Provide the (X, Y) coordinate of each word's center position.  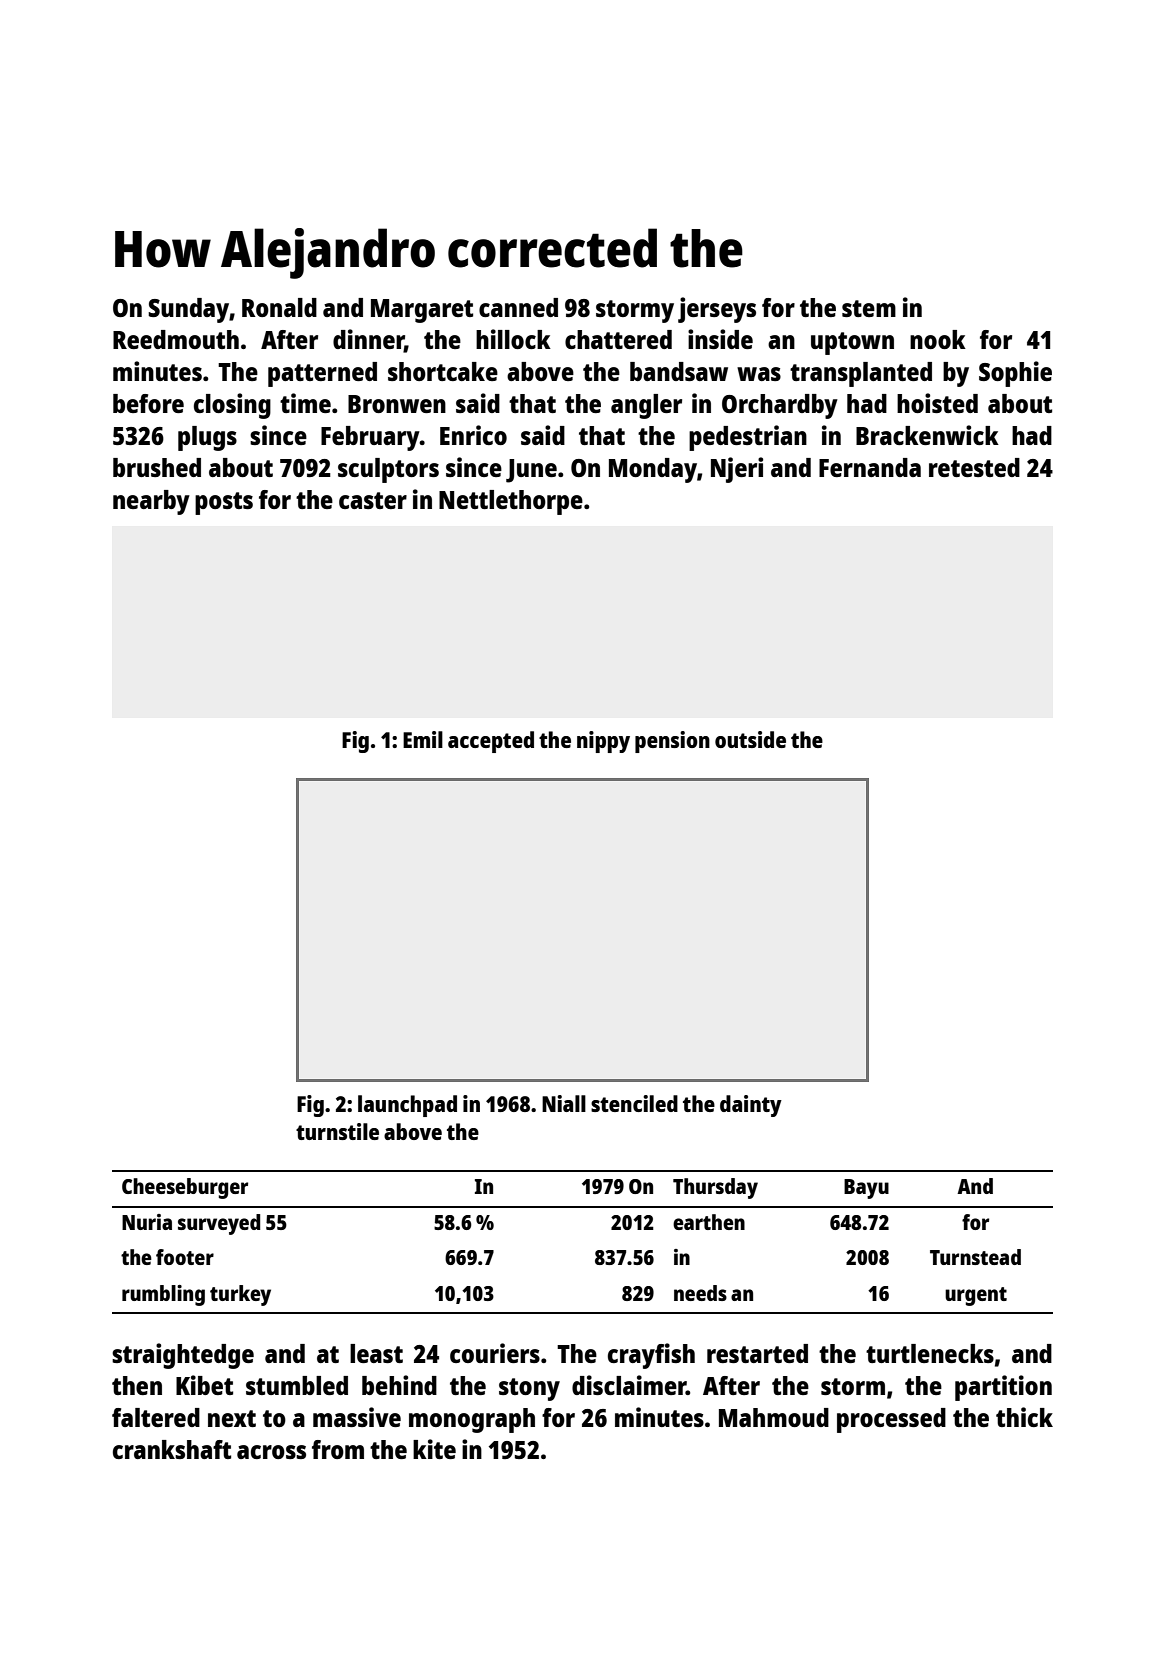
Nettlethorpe (511, 502)
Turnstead (975, 1257)
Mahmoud (774, 1417)
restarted (757, 1353)
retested (974, 467)
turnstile (337, 1131)
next (232, 1418)
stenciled (634, 1103)
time (305, 403)
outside (750, 739)
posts (224, 503)
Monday (653, 470)
